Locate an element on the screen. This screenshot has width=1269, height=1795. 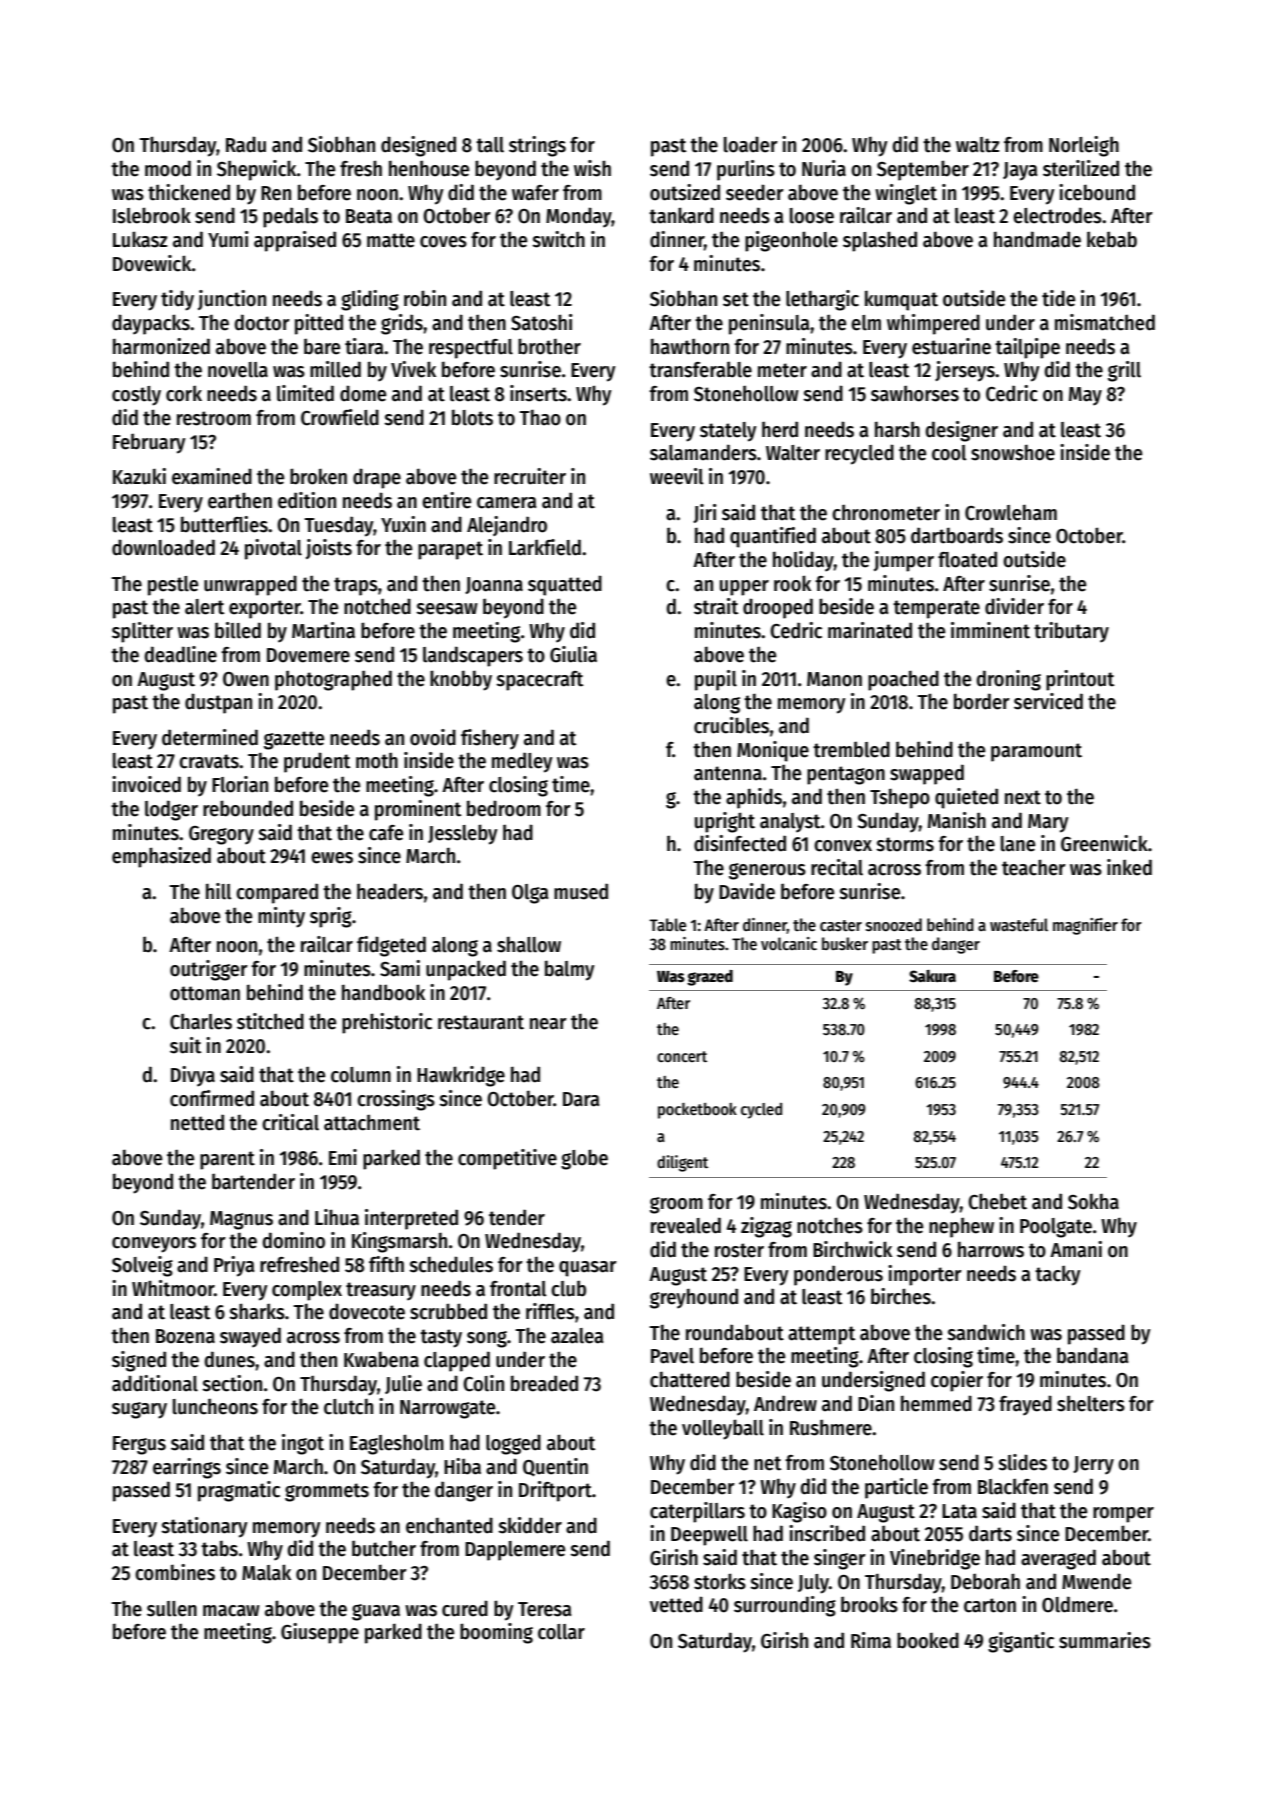
strings is located at coordinates (537, 146).
